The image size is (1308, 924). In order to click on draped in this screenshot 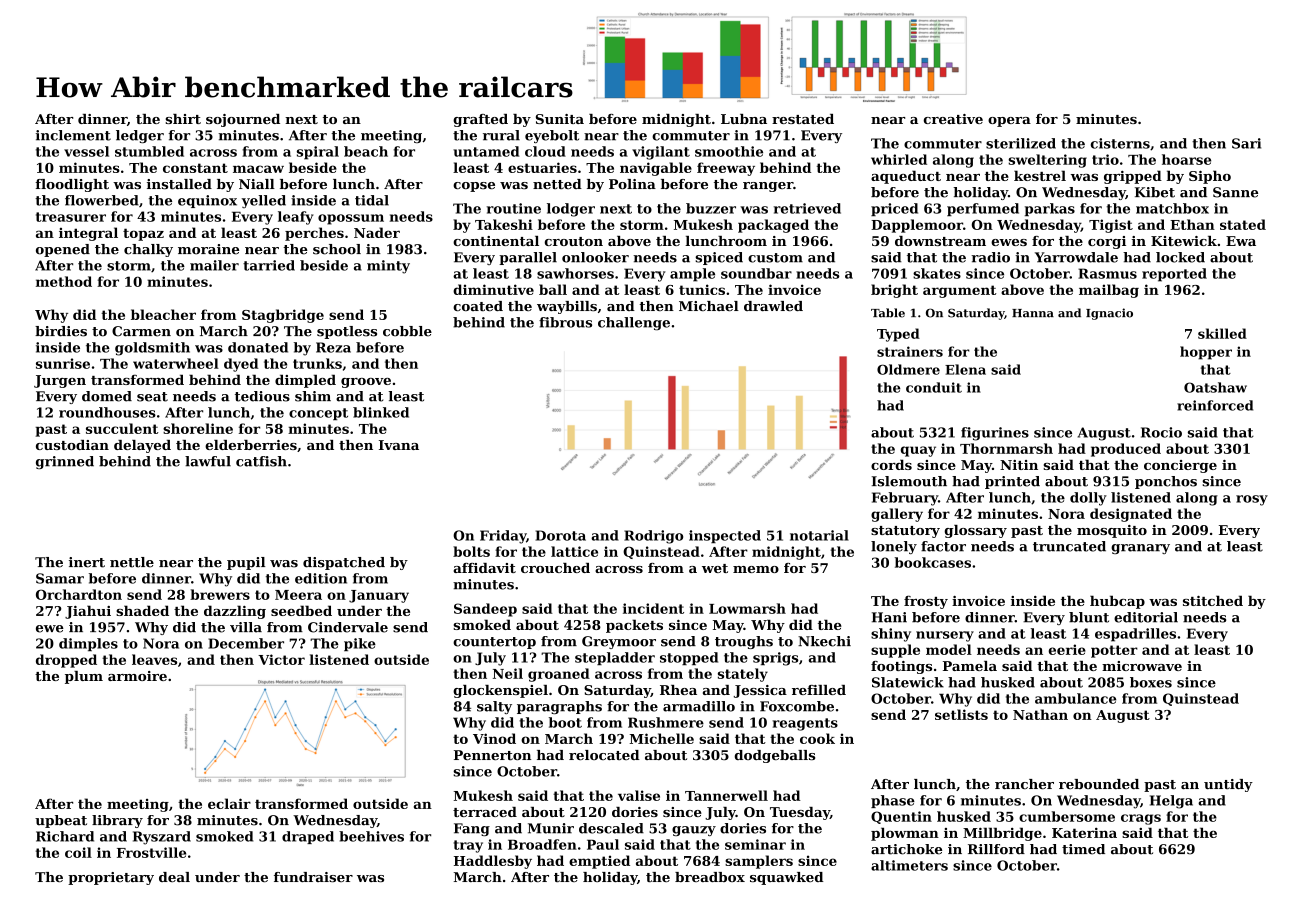, I will do `click(308, 837)`.
